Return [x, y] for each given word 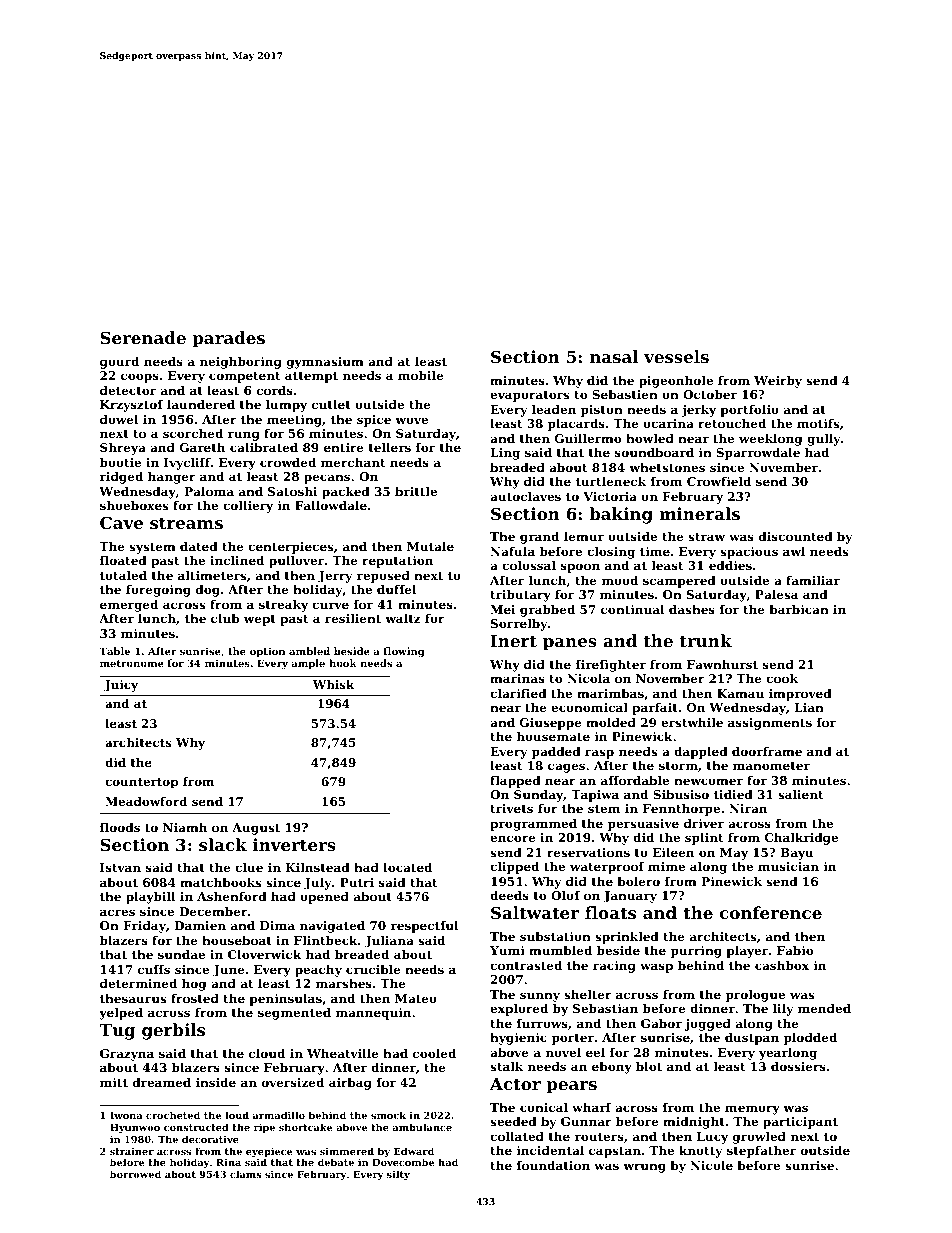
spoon [580, 568]
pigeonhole [676, 382]
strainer [132, 1151]
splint [704, 839]
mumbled [560, 950]
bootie [120, 462]
